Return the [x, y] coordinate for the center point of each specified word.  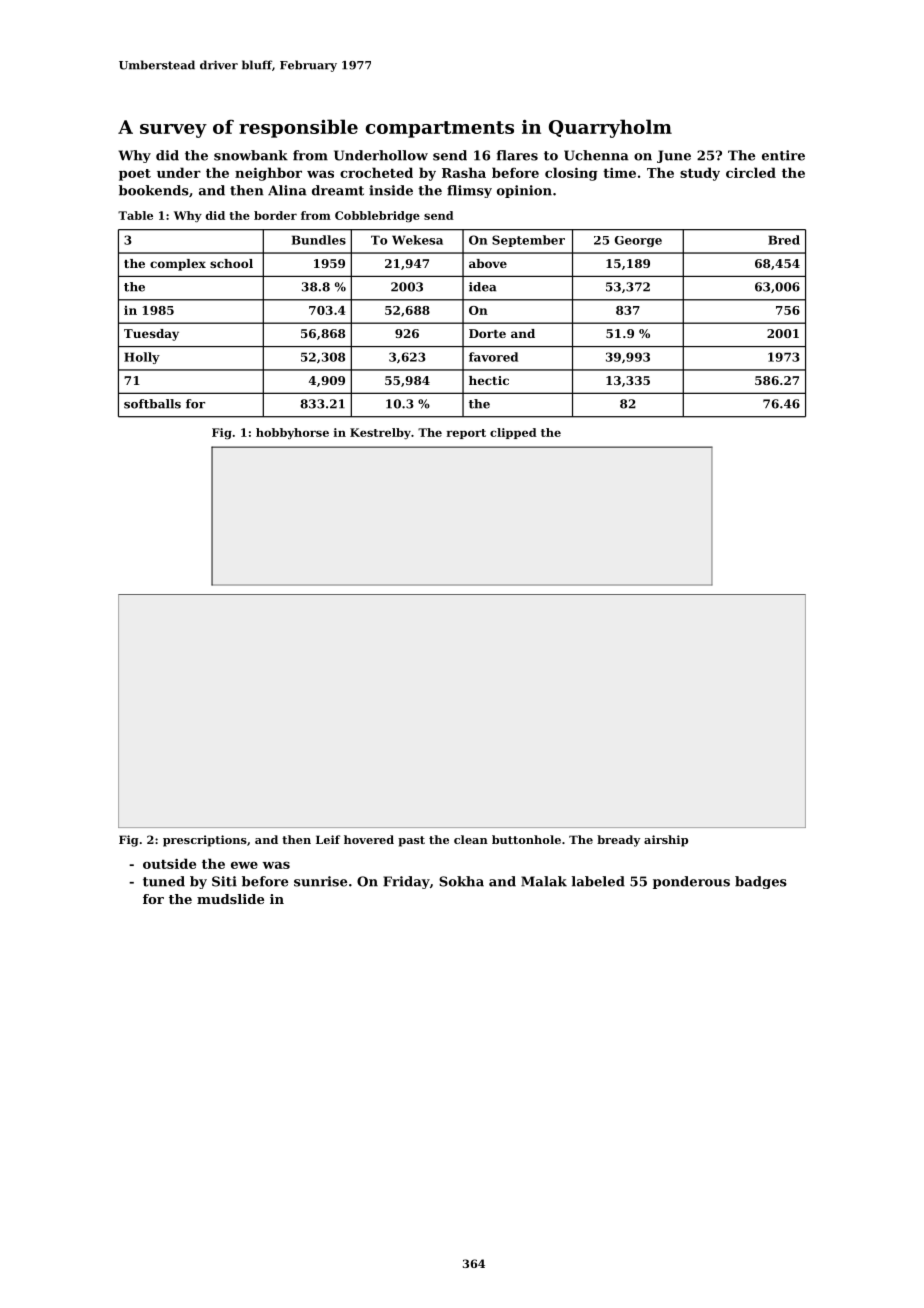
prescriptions [205, 841]
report [466, 434]
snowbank [251, 155]
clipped [513, 433]
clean [471, 839]
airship [666, 841]
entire [783, 155]
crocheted [376, 172]
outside [169, 863]
